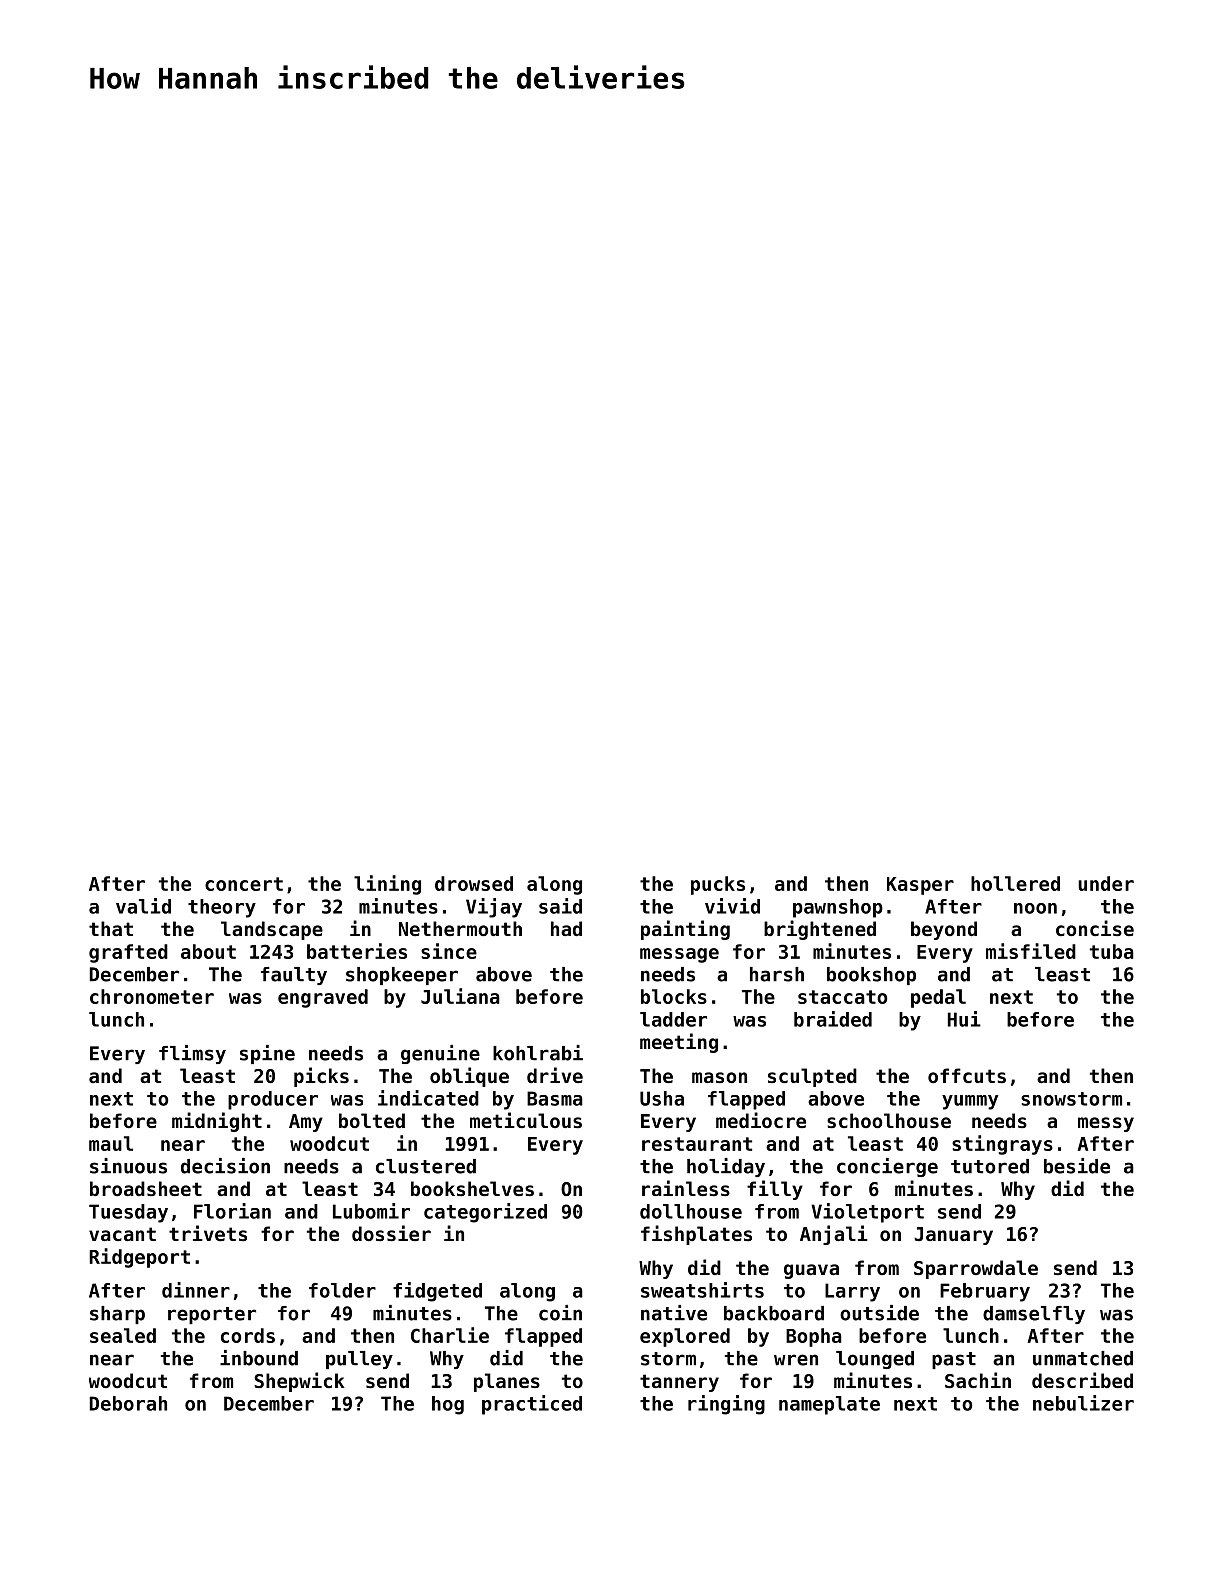 This image has height=1583, width=1223. Describe the element at coordinates (474, 883) in the image. I see `drowsed` at that location.
